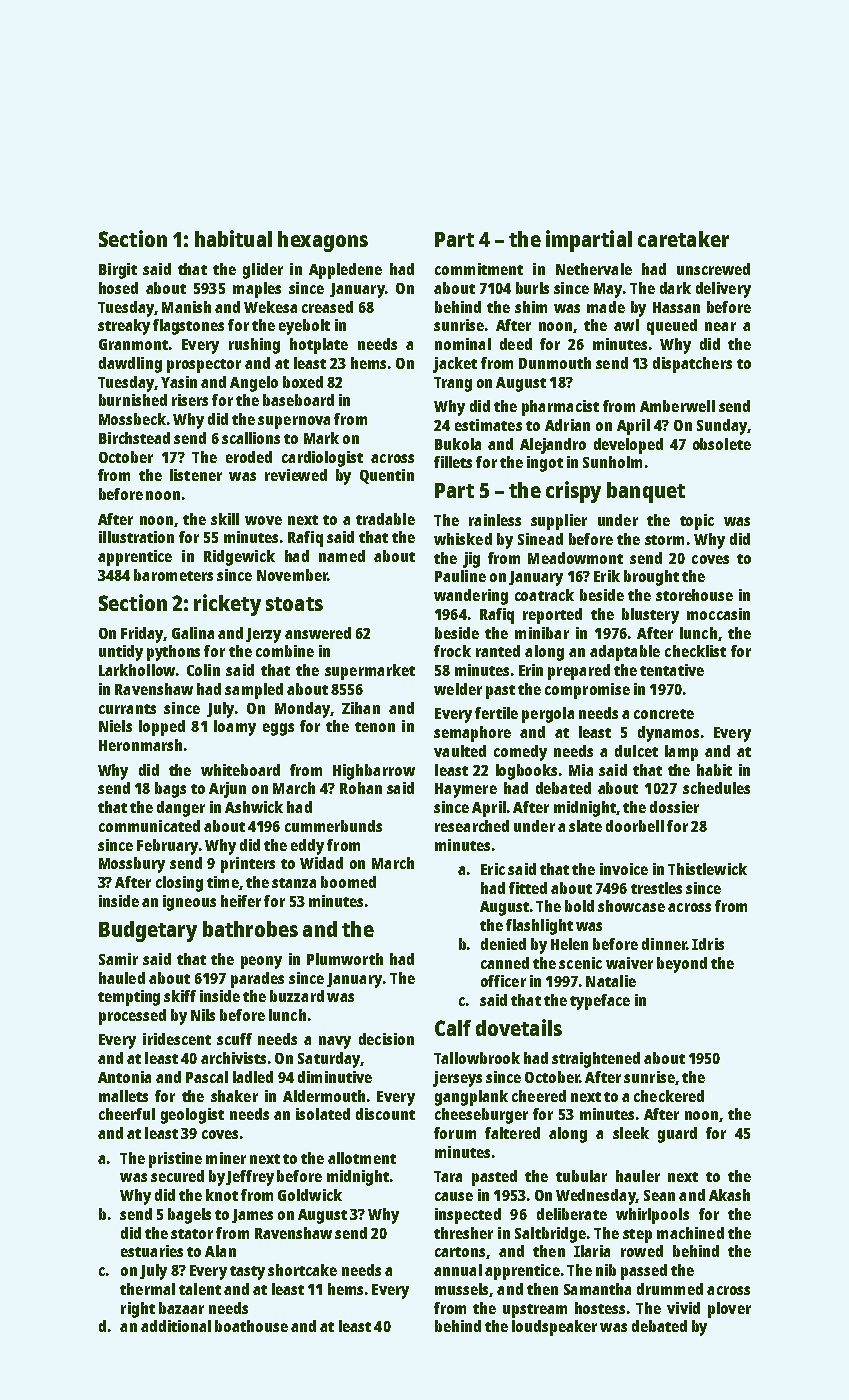  I want to click on shortcake, so click(302, 1270).
